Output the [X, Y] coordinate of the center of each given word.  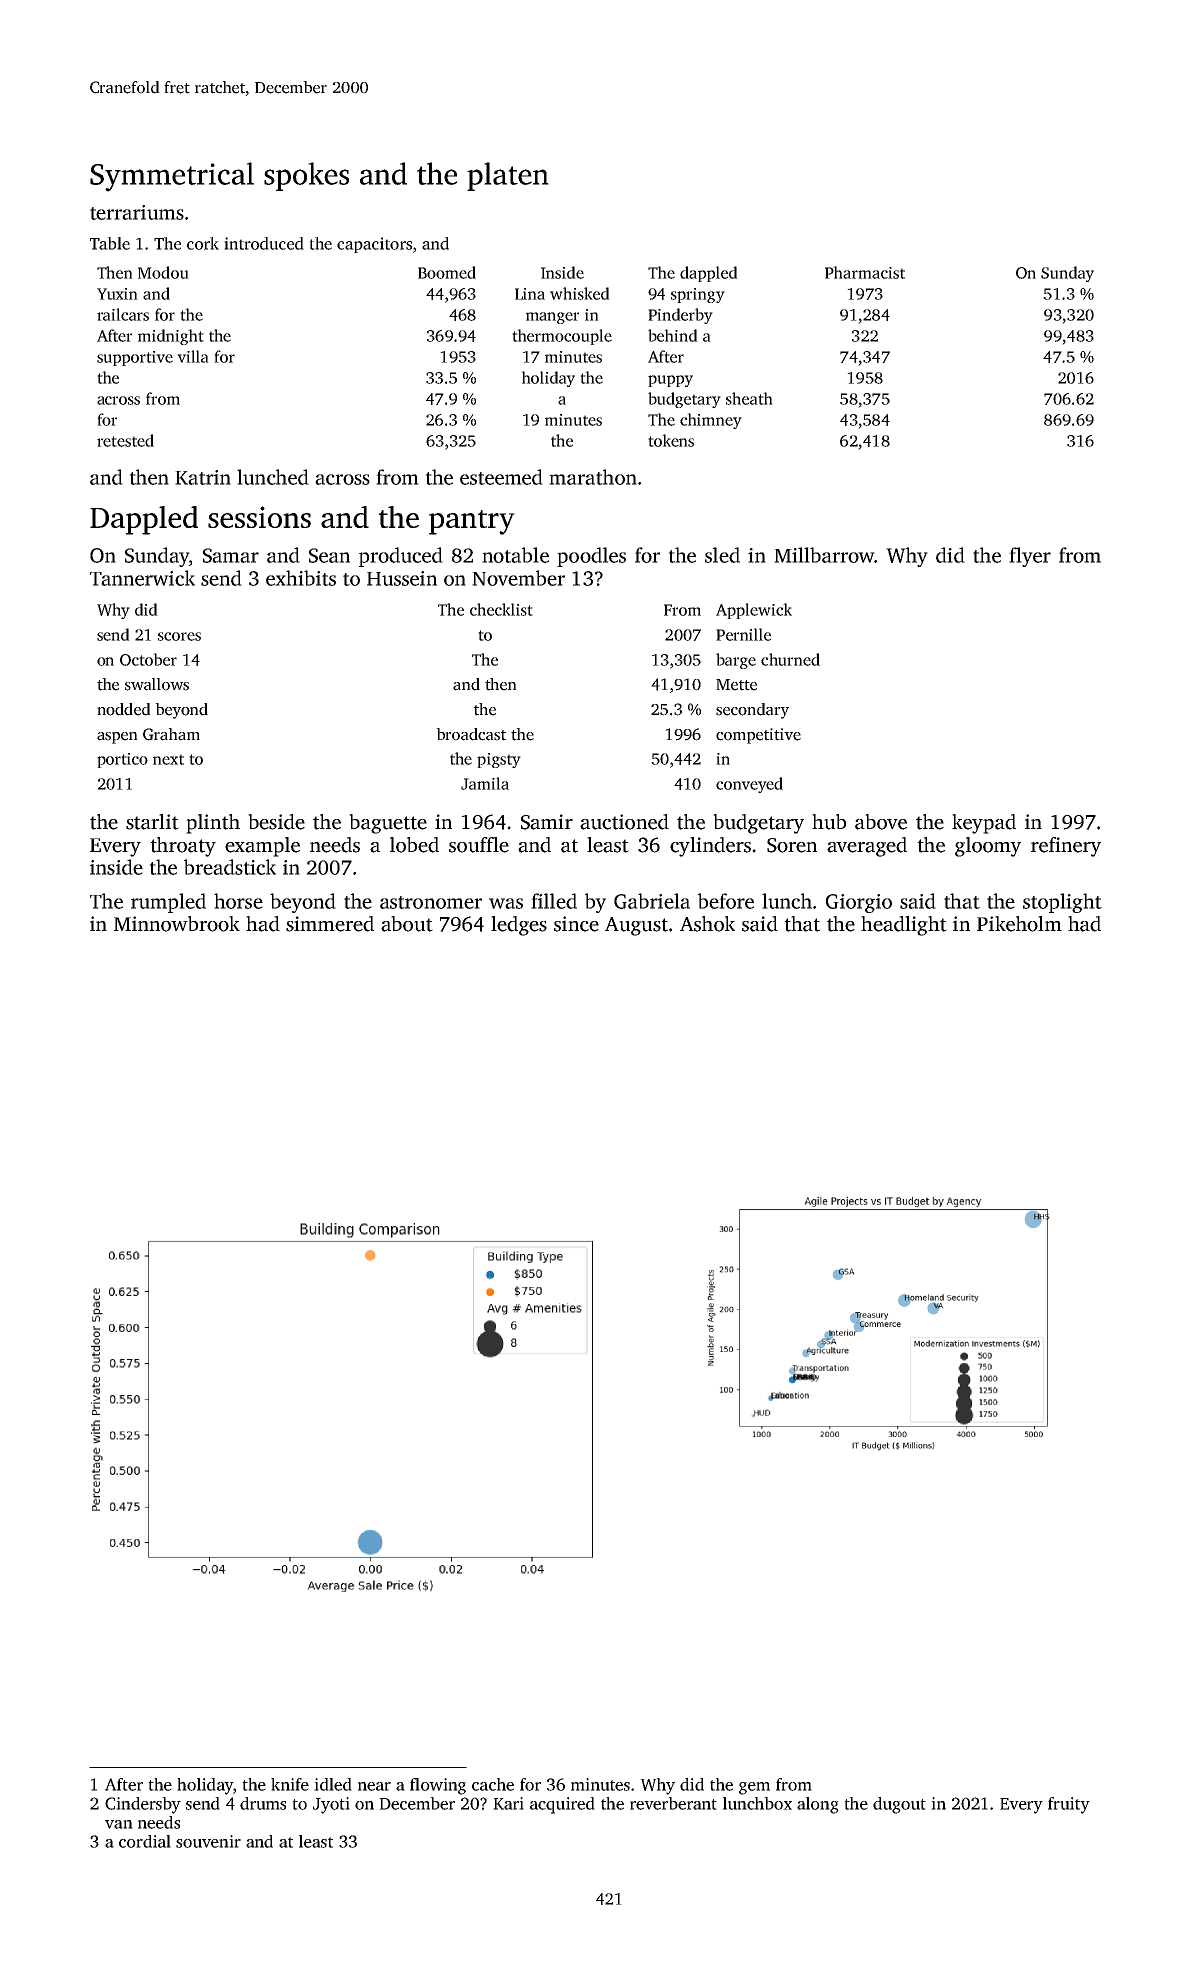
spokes [306, 176]
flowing [438, 1786]
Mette [736, 685]
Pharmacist [865, 272]
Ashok [707, 924]
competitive [758, 736]
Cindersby [143, 1805]
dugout [899, 1805]
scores [179, 636]
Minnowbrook [177, 924]
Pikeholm [1019, 924]
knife [290, 1784]
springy [698, 295]
